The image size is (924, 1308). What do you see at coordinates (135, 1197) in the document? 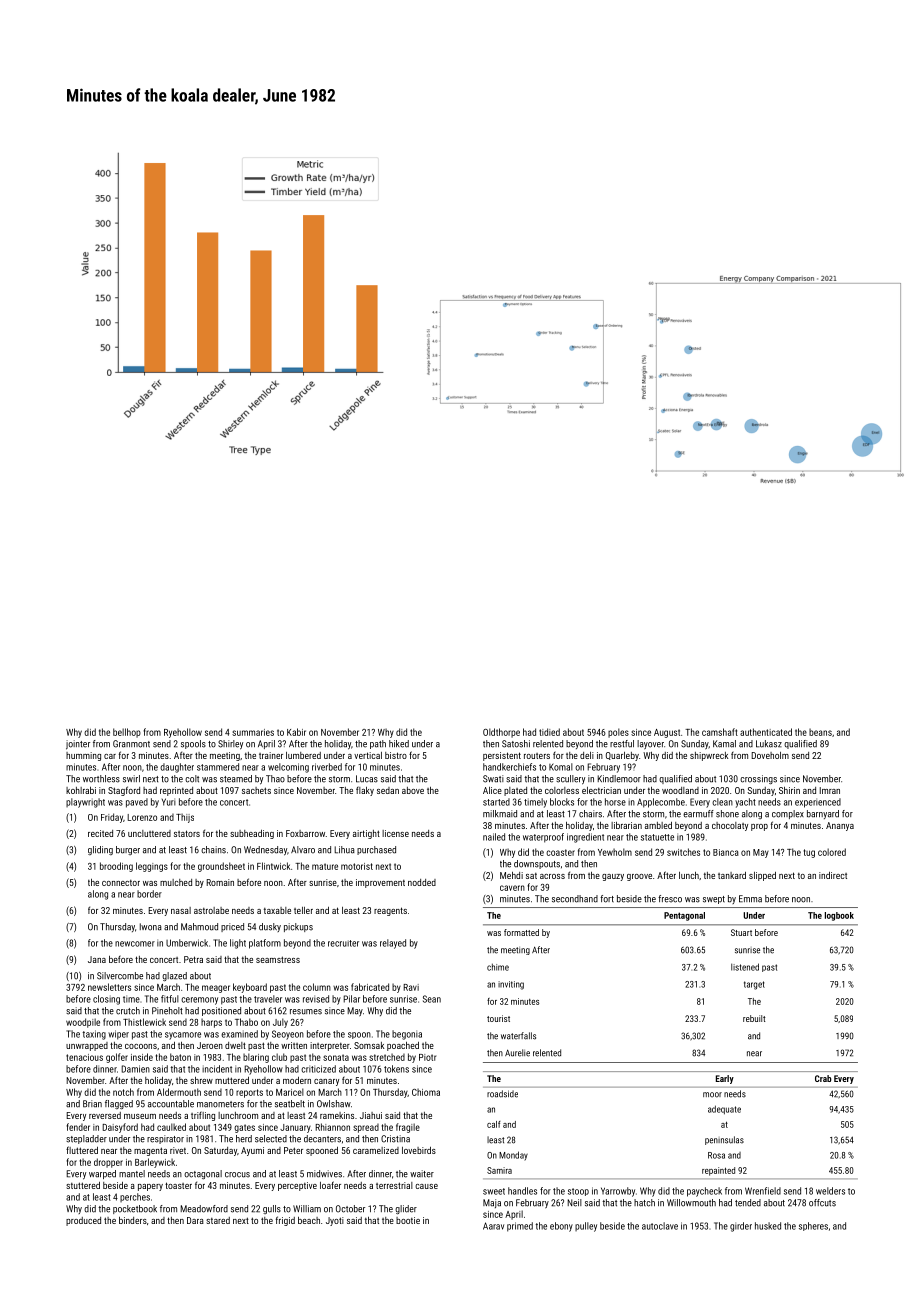
I see `perches` at bounding box center [135, 1197].
